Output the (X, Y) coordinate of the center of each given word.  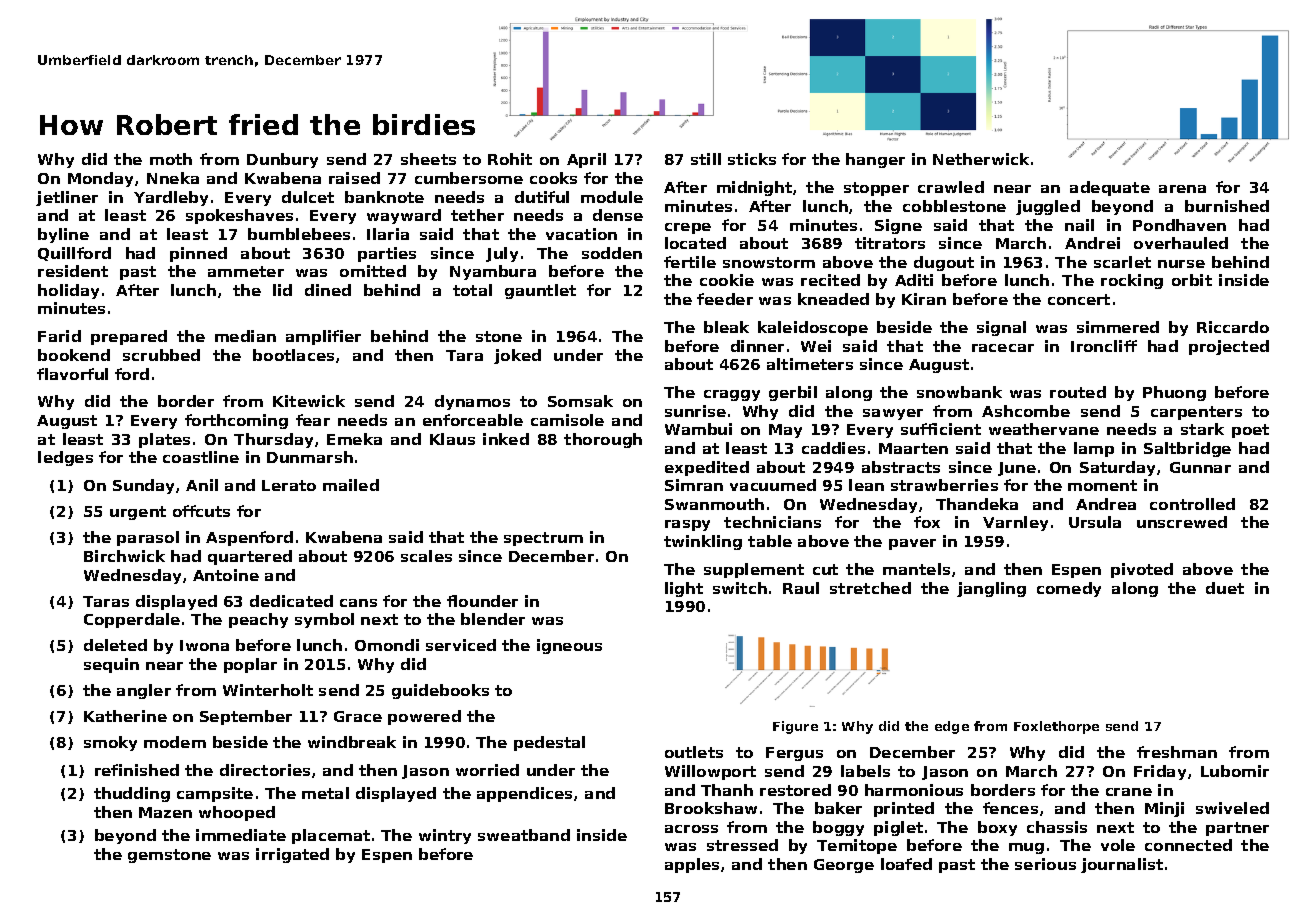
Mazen (165, 812)
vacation (581, 234)
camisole (567, 420)
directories (265, 770)
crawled (951, 187)
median (245, 336)
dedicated (291, 601)
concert (1079, 299)
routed (1078, 392)
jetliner (67, 198)
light (684, 589)
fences (1010, 808)
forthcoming (236, 421)
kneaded (833, 299)
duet (1225, 588)
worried (487, 770)
